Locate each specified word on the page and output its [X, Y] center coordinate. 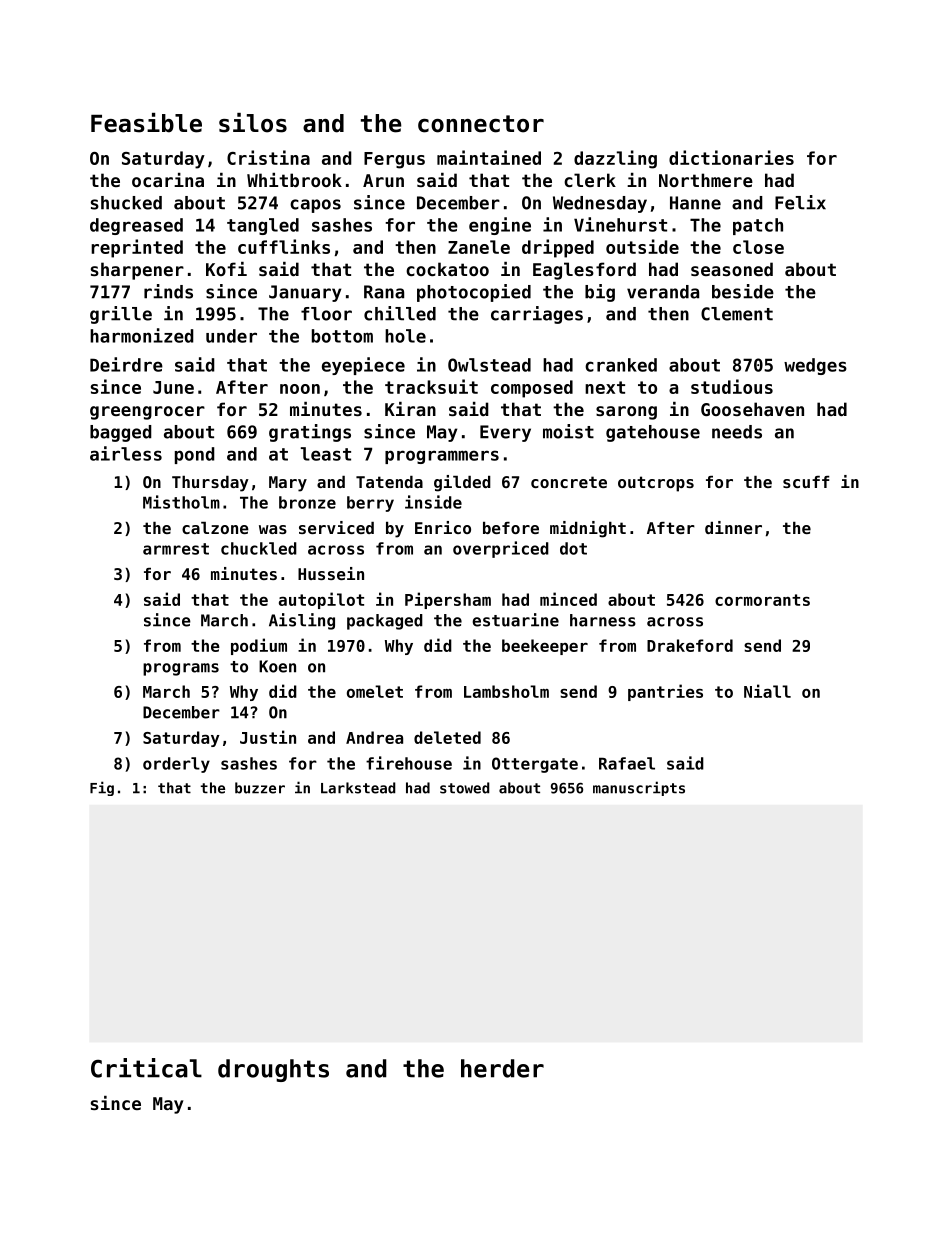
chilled [400, 313]
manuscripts [639, 788]
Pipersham [448, 600]
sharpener [137, 271]
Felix [800, 202]
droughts [273, 1070]
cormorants [762, 600]
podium [259, 646]
